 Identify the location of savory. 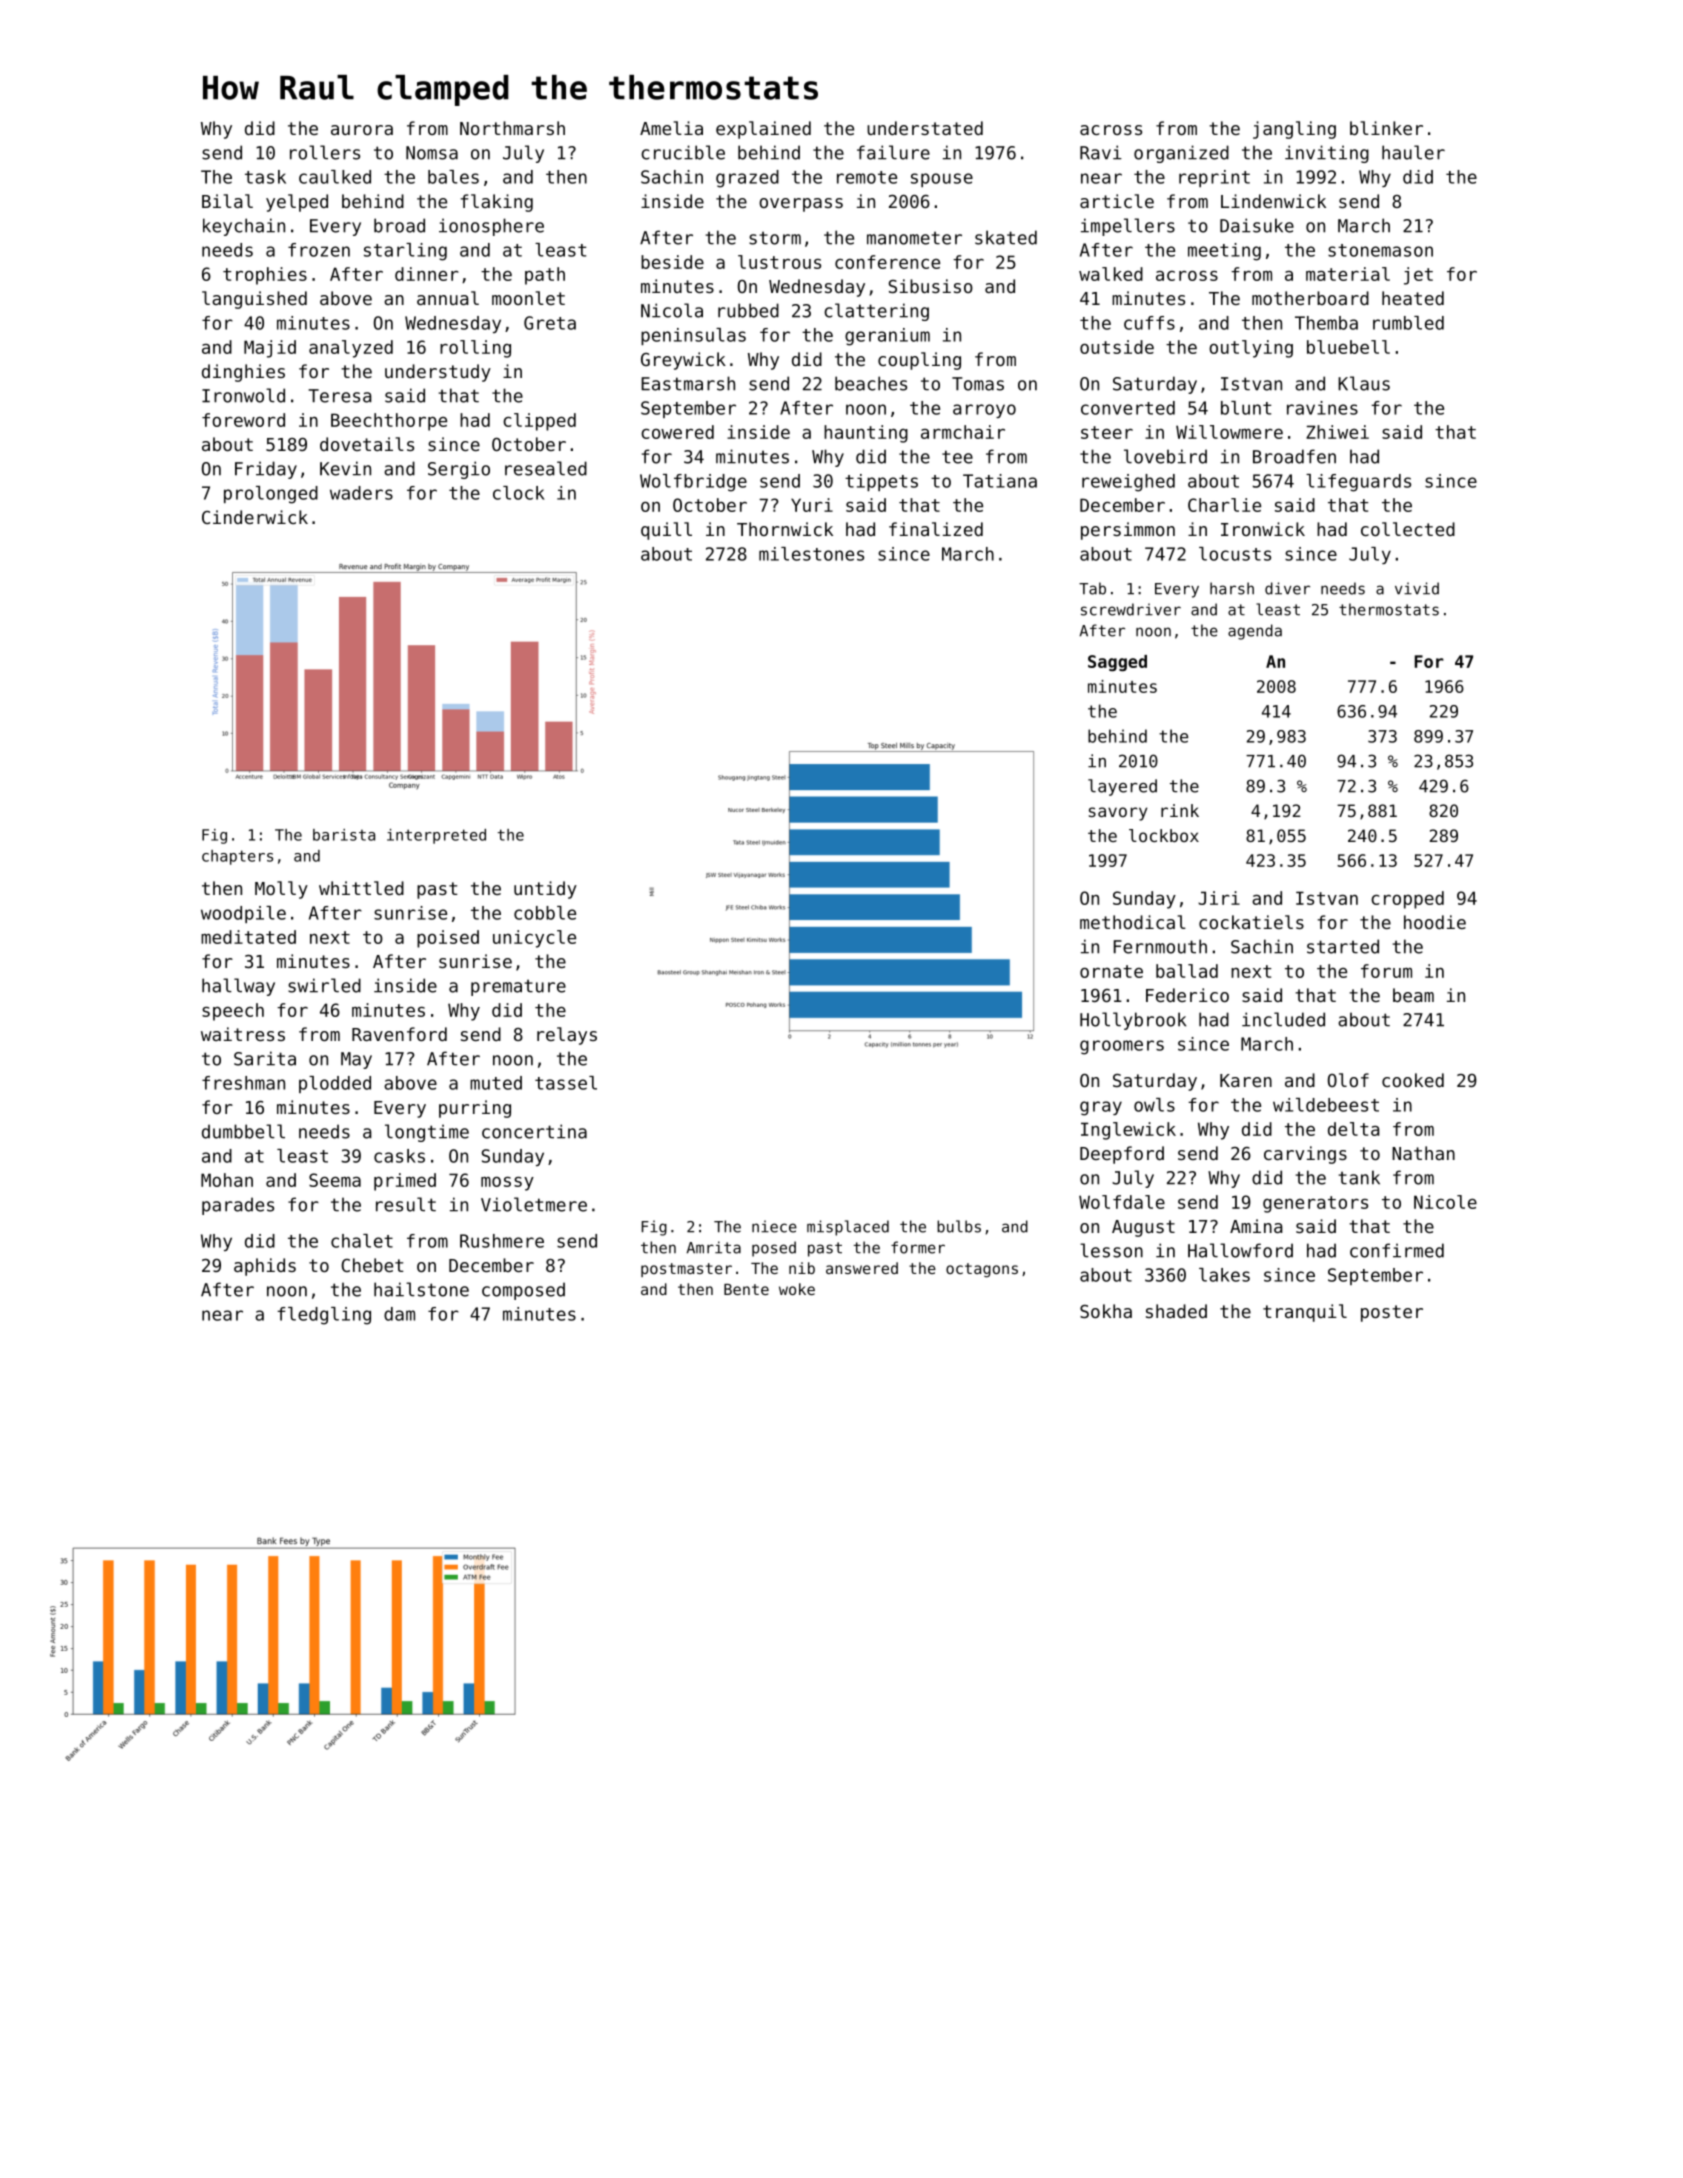
(1118, 814).
